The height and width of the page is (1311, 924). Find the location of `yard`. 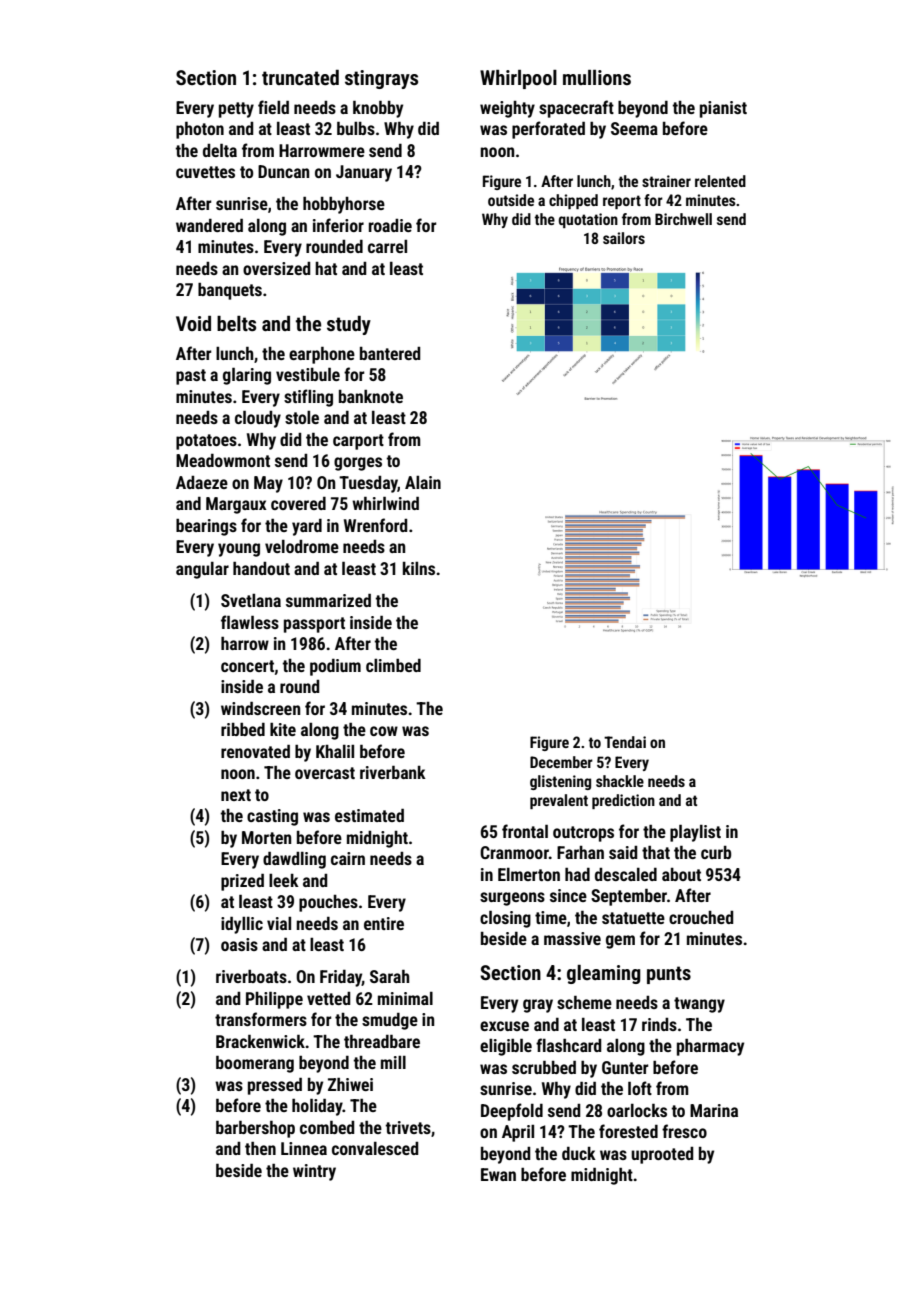

yard is located at coordinates (307, 527).
